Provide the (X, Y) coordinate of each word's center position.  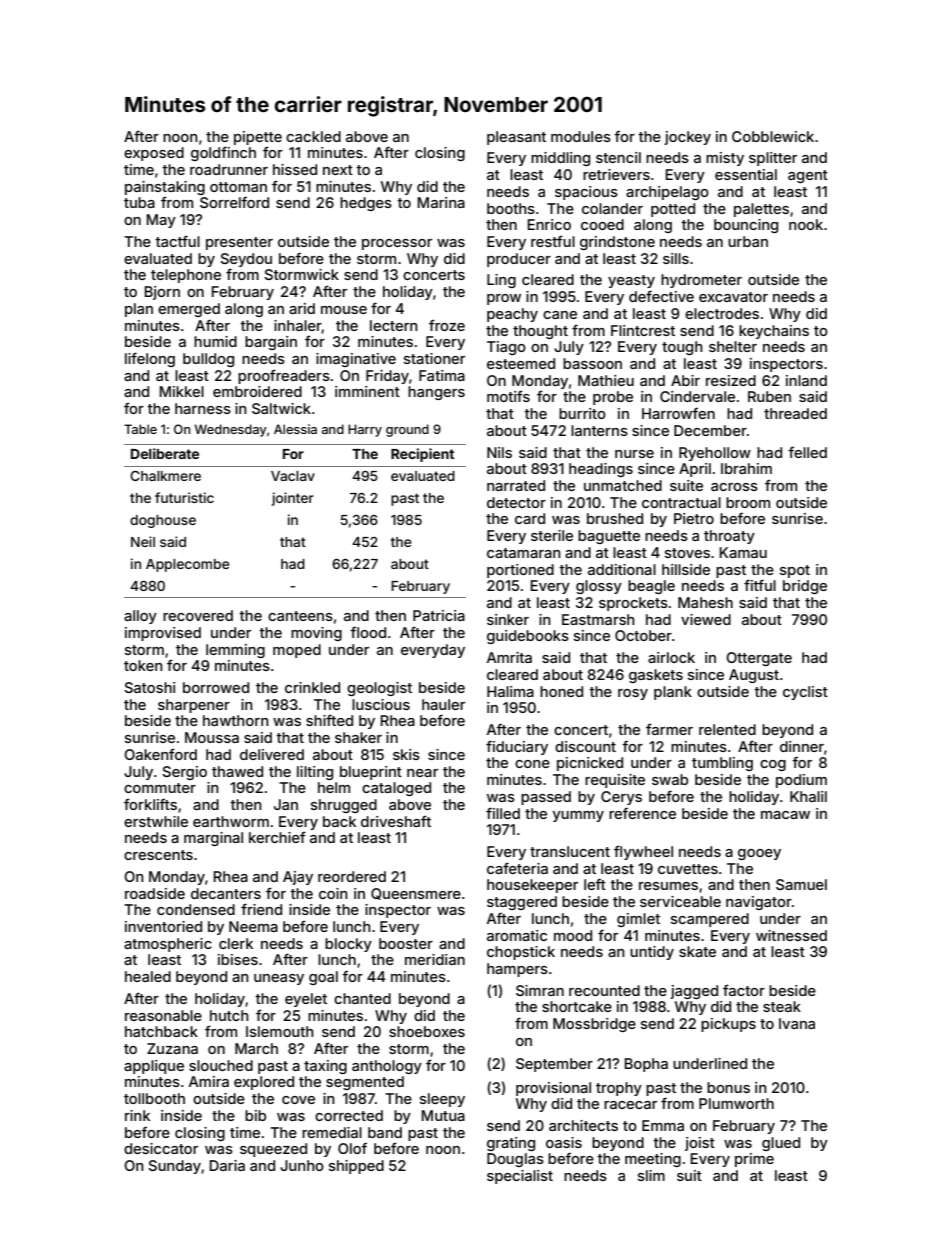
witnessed (791, 935)
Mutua (443, 1115)
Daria (227, 1165)
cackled (313, 136)
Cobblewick (773, 136)
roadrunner (229, 169)
